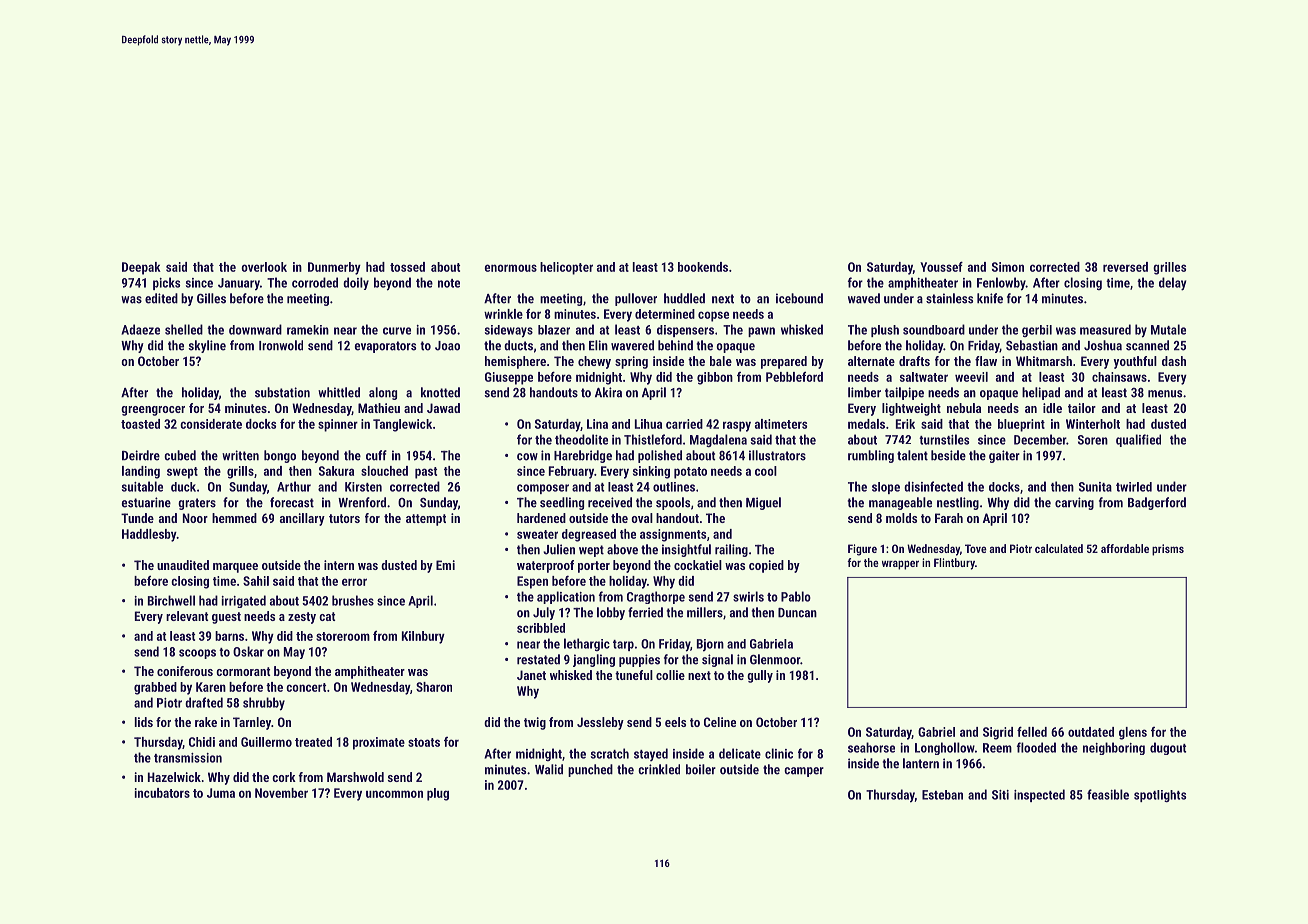 The width and height of the screenshot is (1308, 924). Describe the element at coordinates (660, 456) in the screenshot. I see `polished` at that location.
